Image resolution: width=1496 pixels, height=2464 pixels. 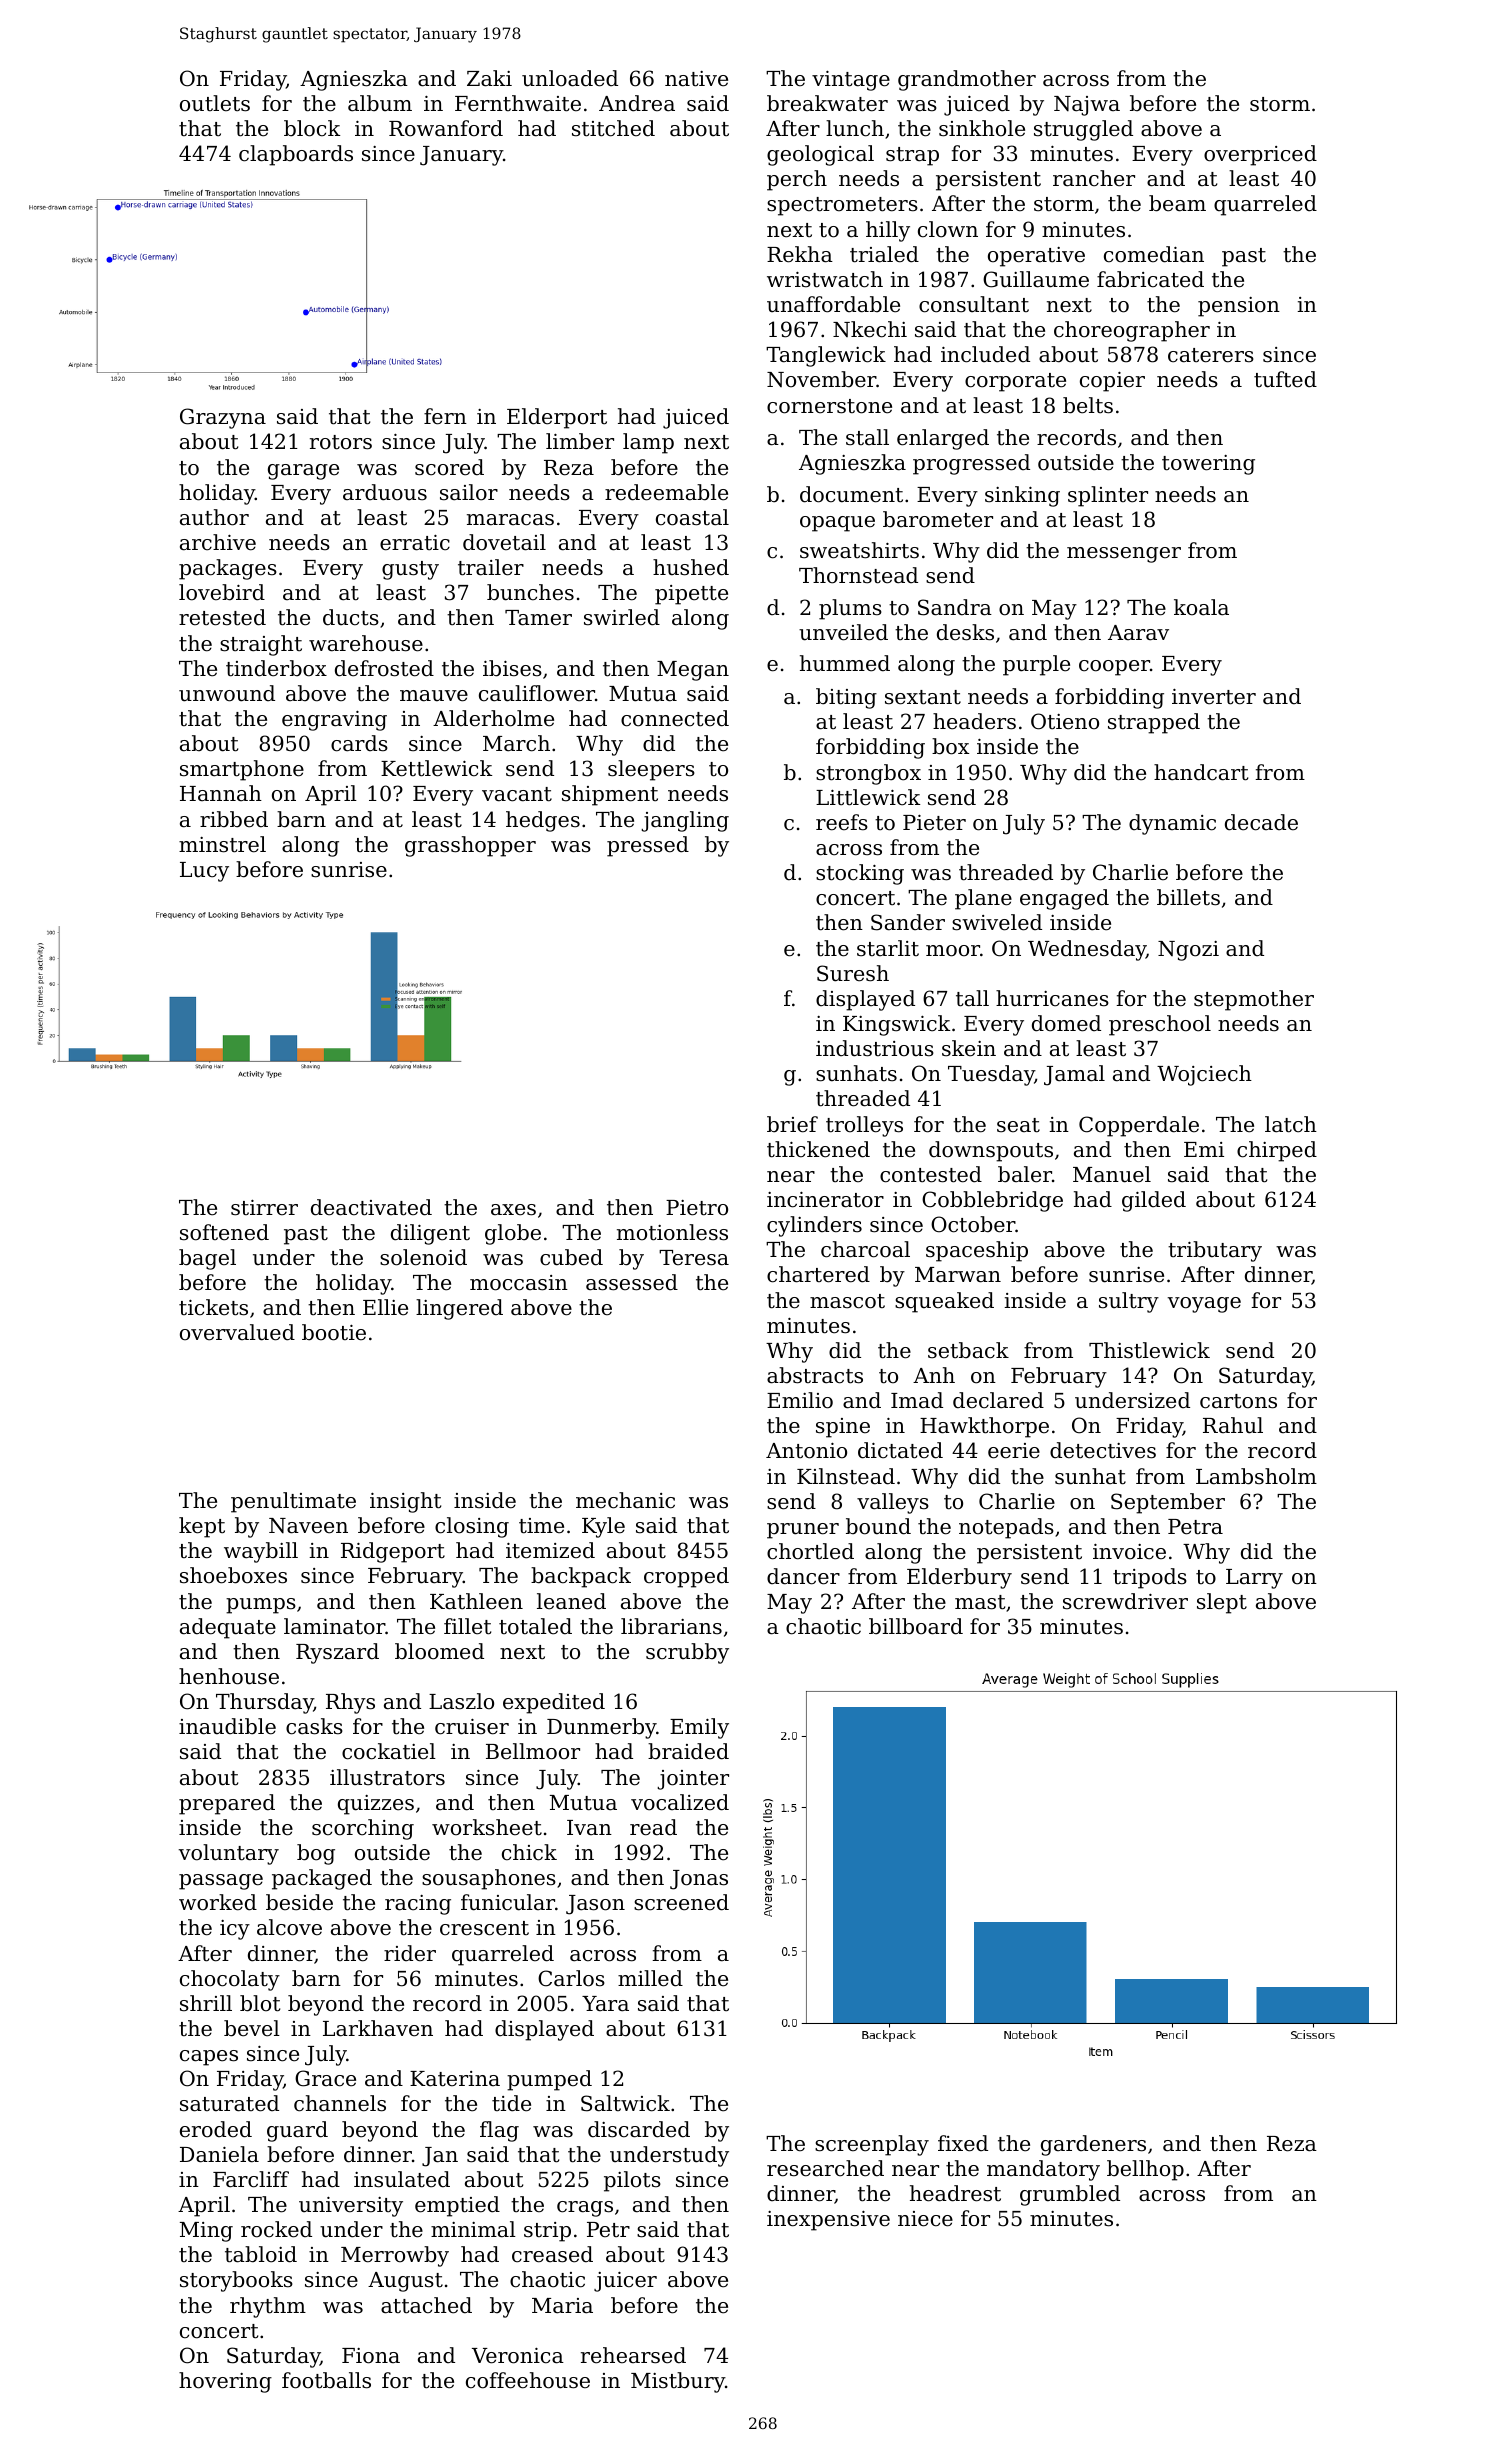 What do you see at coordinates (224, 1232) in the page?
I see `softened` at bounding box center [224, 1232].
